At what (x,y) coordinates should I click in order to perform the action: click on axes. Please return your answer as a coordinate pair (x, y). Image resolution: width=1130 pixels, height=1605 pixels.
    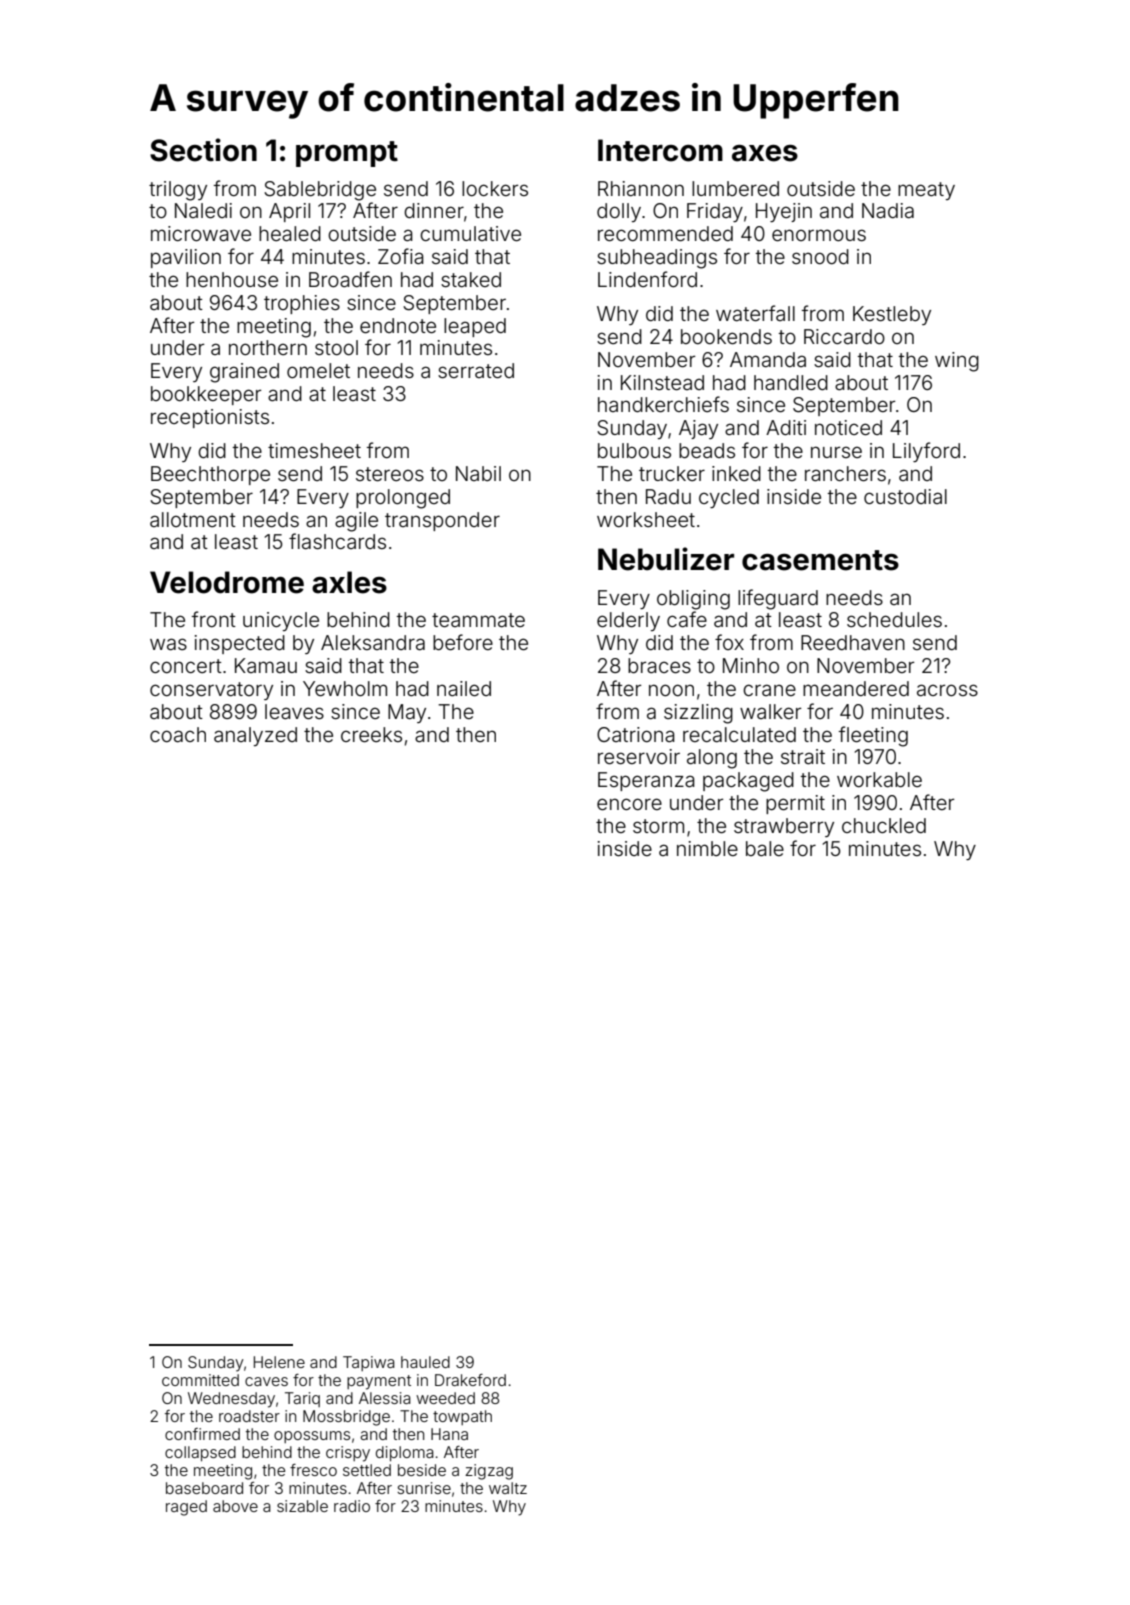
    Looking at the image, I should click on (765, 153).
